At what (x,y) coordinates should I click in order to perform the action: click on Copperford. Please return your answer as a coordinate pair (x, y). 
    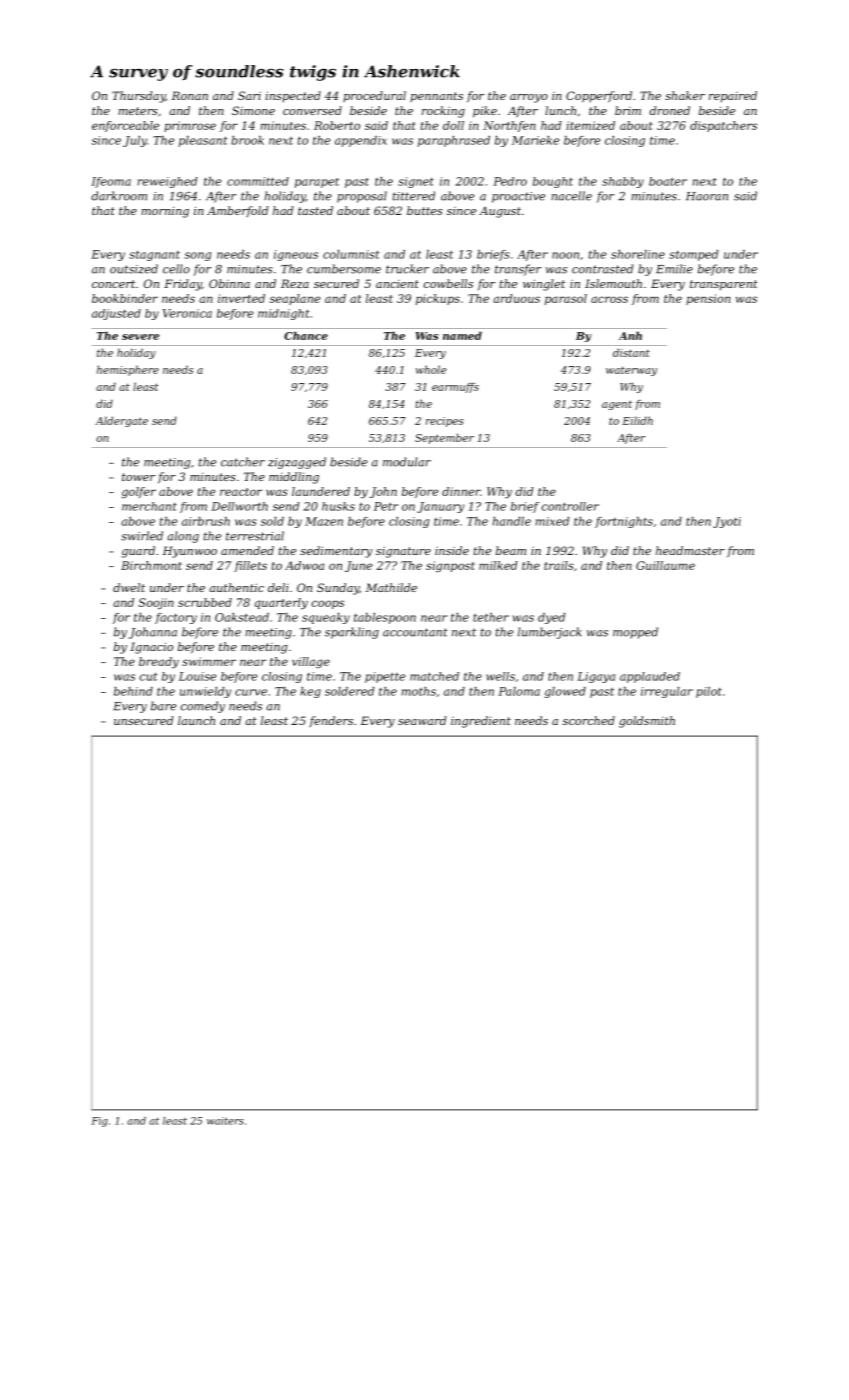
    Looking at the image, I should click on (599, 97).
